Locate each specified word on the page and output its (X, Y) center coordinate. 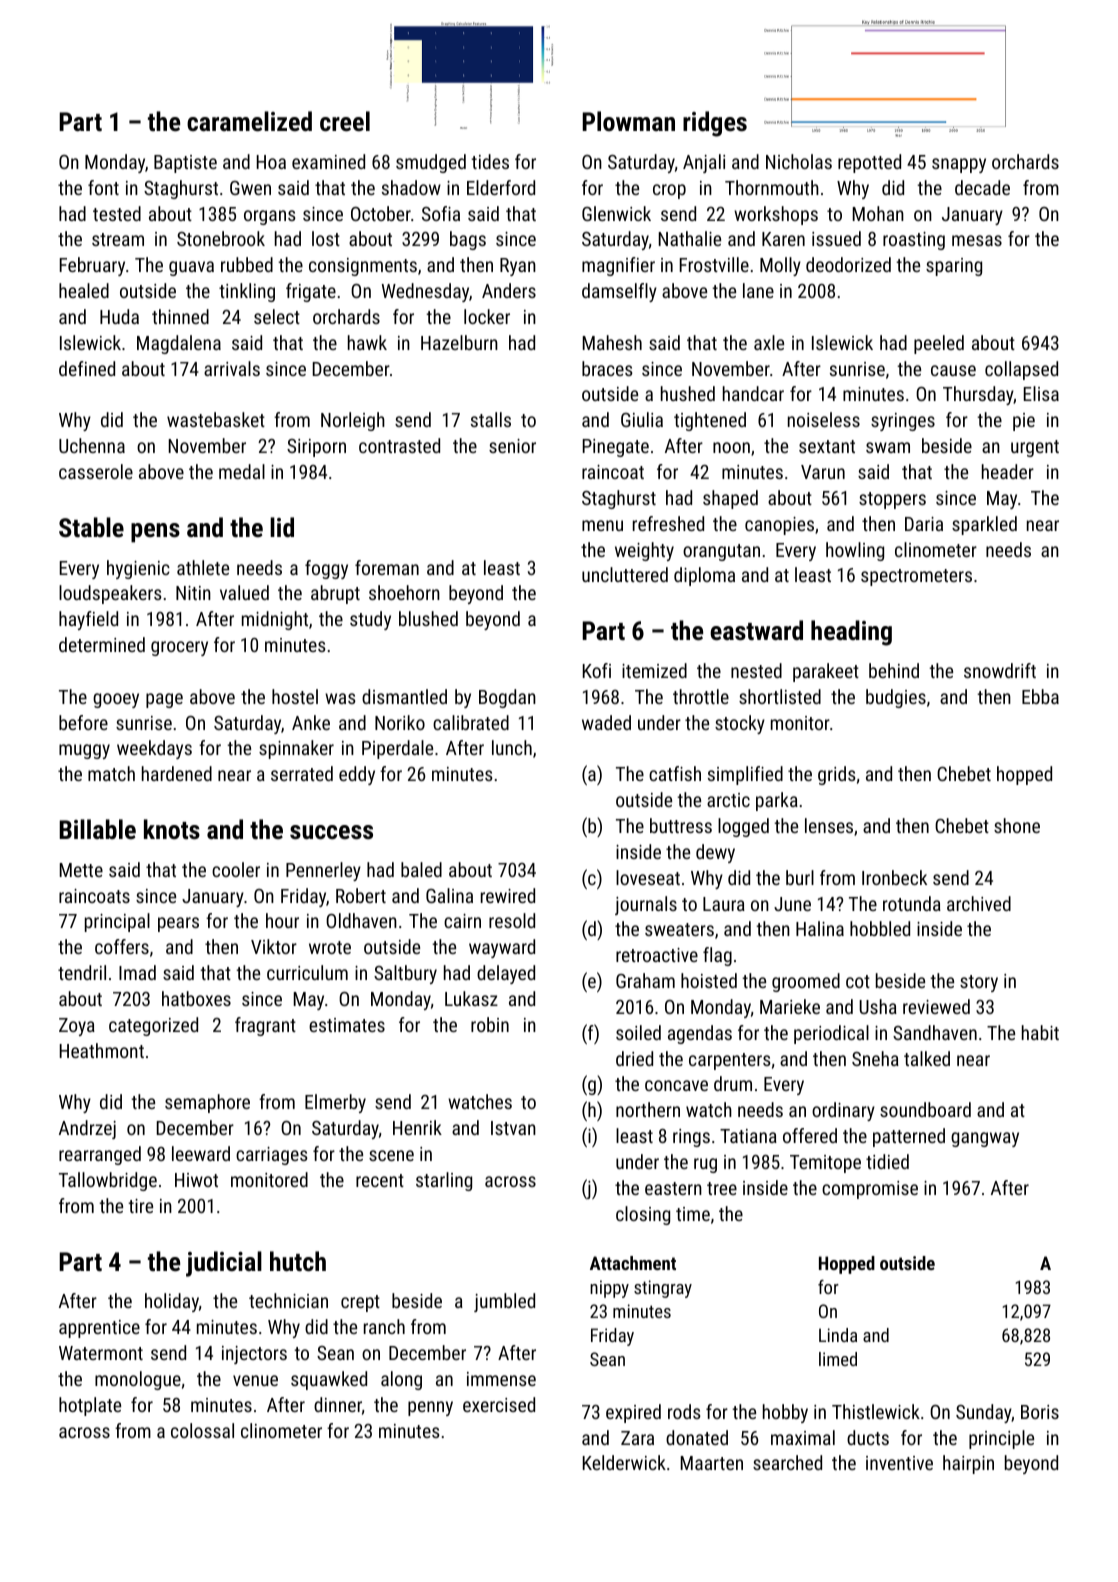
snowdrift (1000, 670)
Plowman (628, 121)
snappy (959, 165)
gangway (985, 1139)
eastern (673, 1188)
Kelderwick (624, 1462)
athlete (203, 567)
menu (602, 525)
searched (787, 1462)
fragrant (265, 1026)
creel (345, 121)
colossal (202, 1430)
